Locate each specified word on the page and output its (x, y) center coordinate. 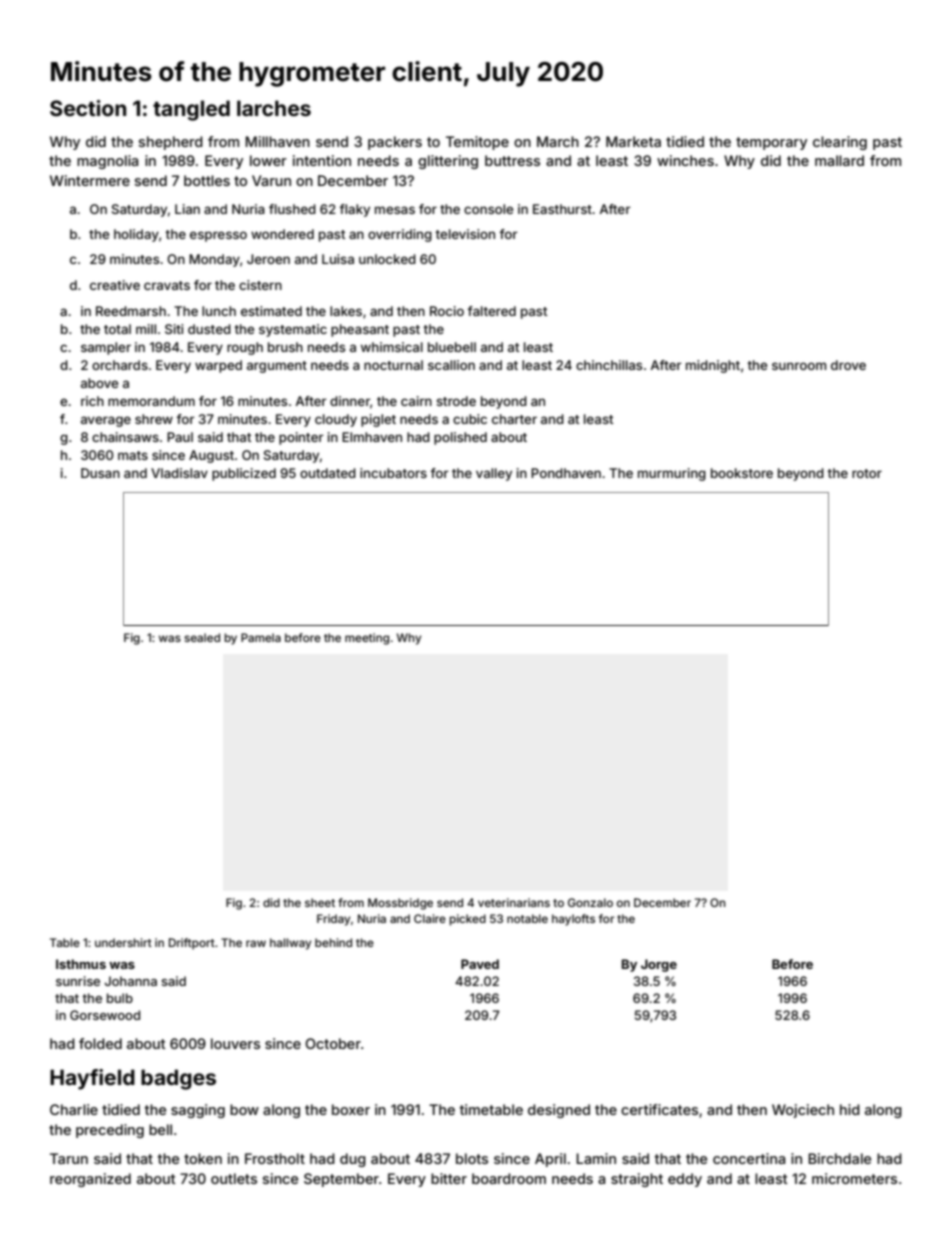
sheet (320, 902)
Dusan (100, 473)
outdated (328, 473)
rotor (867, 473)
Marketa (633, 141)
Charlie (74, 1109)
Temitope (477, 143)
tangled (191, 110)
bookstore (742, 473)
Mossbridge (400, 904)
